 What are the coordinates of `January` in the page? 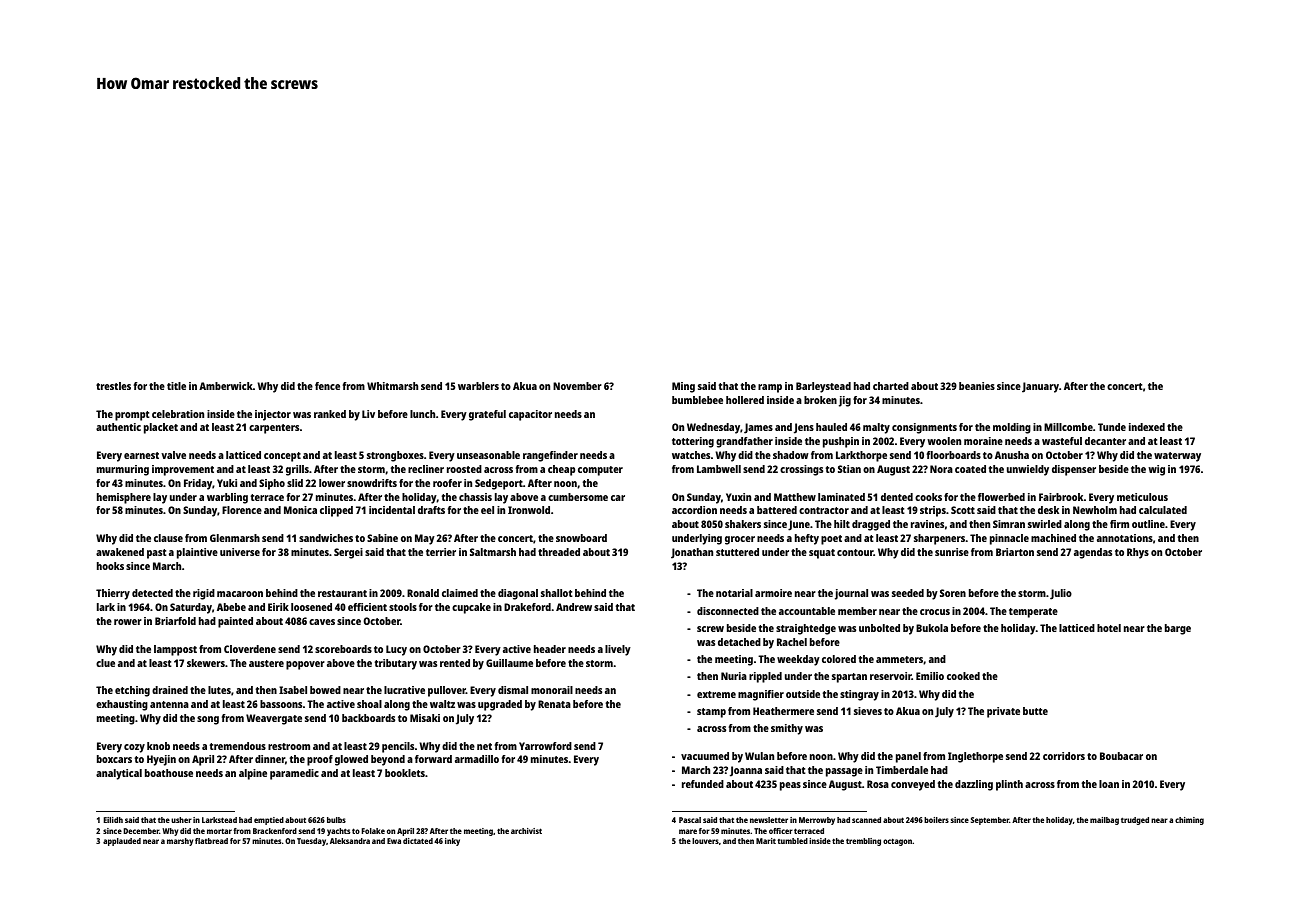 It's located at (1040, 387).
